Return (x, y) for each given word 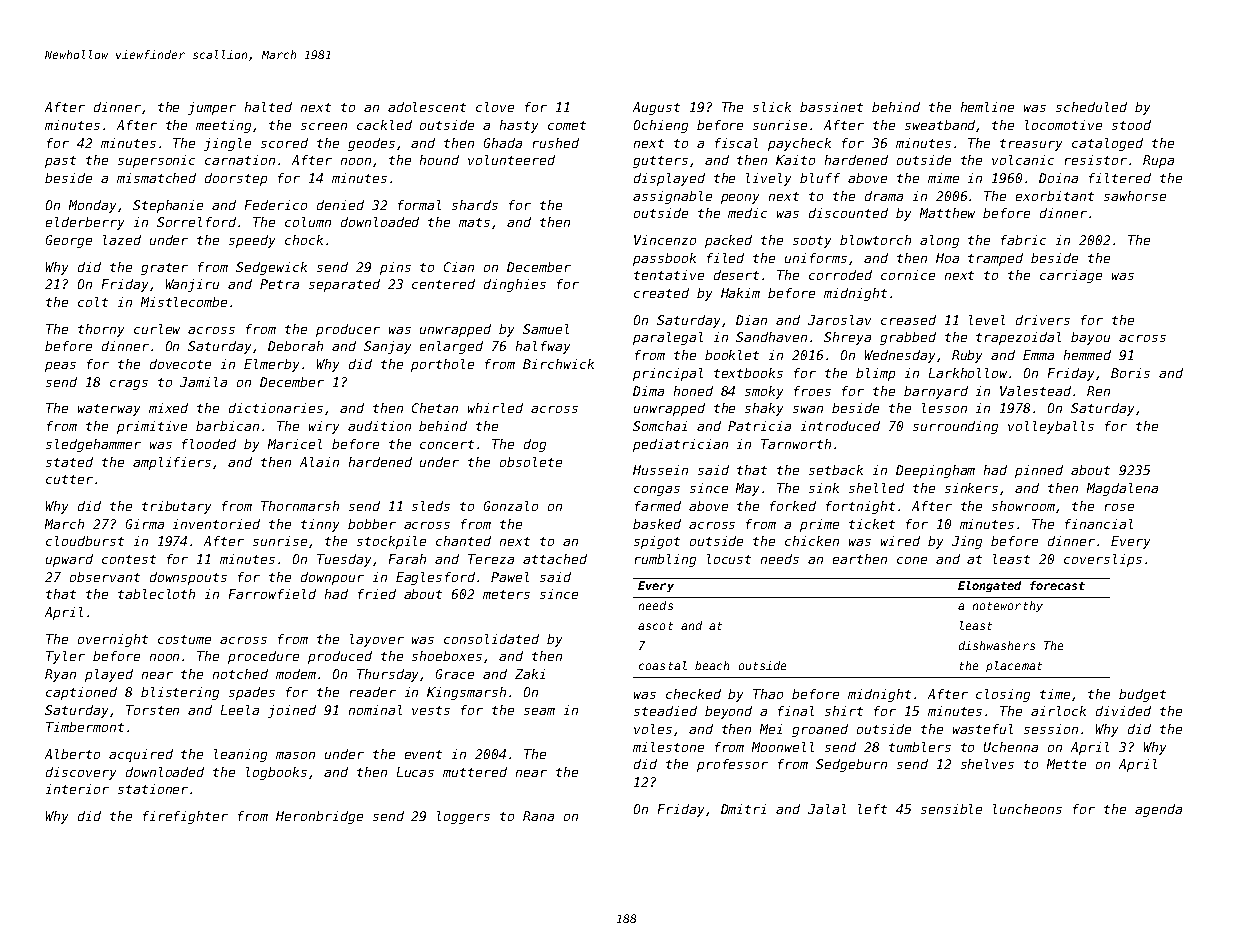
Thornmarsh (300, 506)
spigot (657, 542)
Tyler (65, 657)
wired (900, 541)
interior (77, 789)
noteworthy (1008, 606)
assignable (672, 197)
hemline (987, 107)
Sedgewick (271, 268)
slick (772, 107)
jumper (212, 108)
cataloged (1107, 144)
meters (506, 594)
